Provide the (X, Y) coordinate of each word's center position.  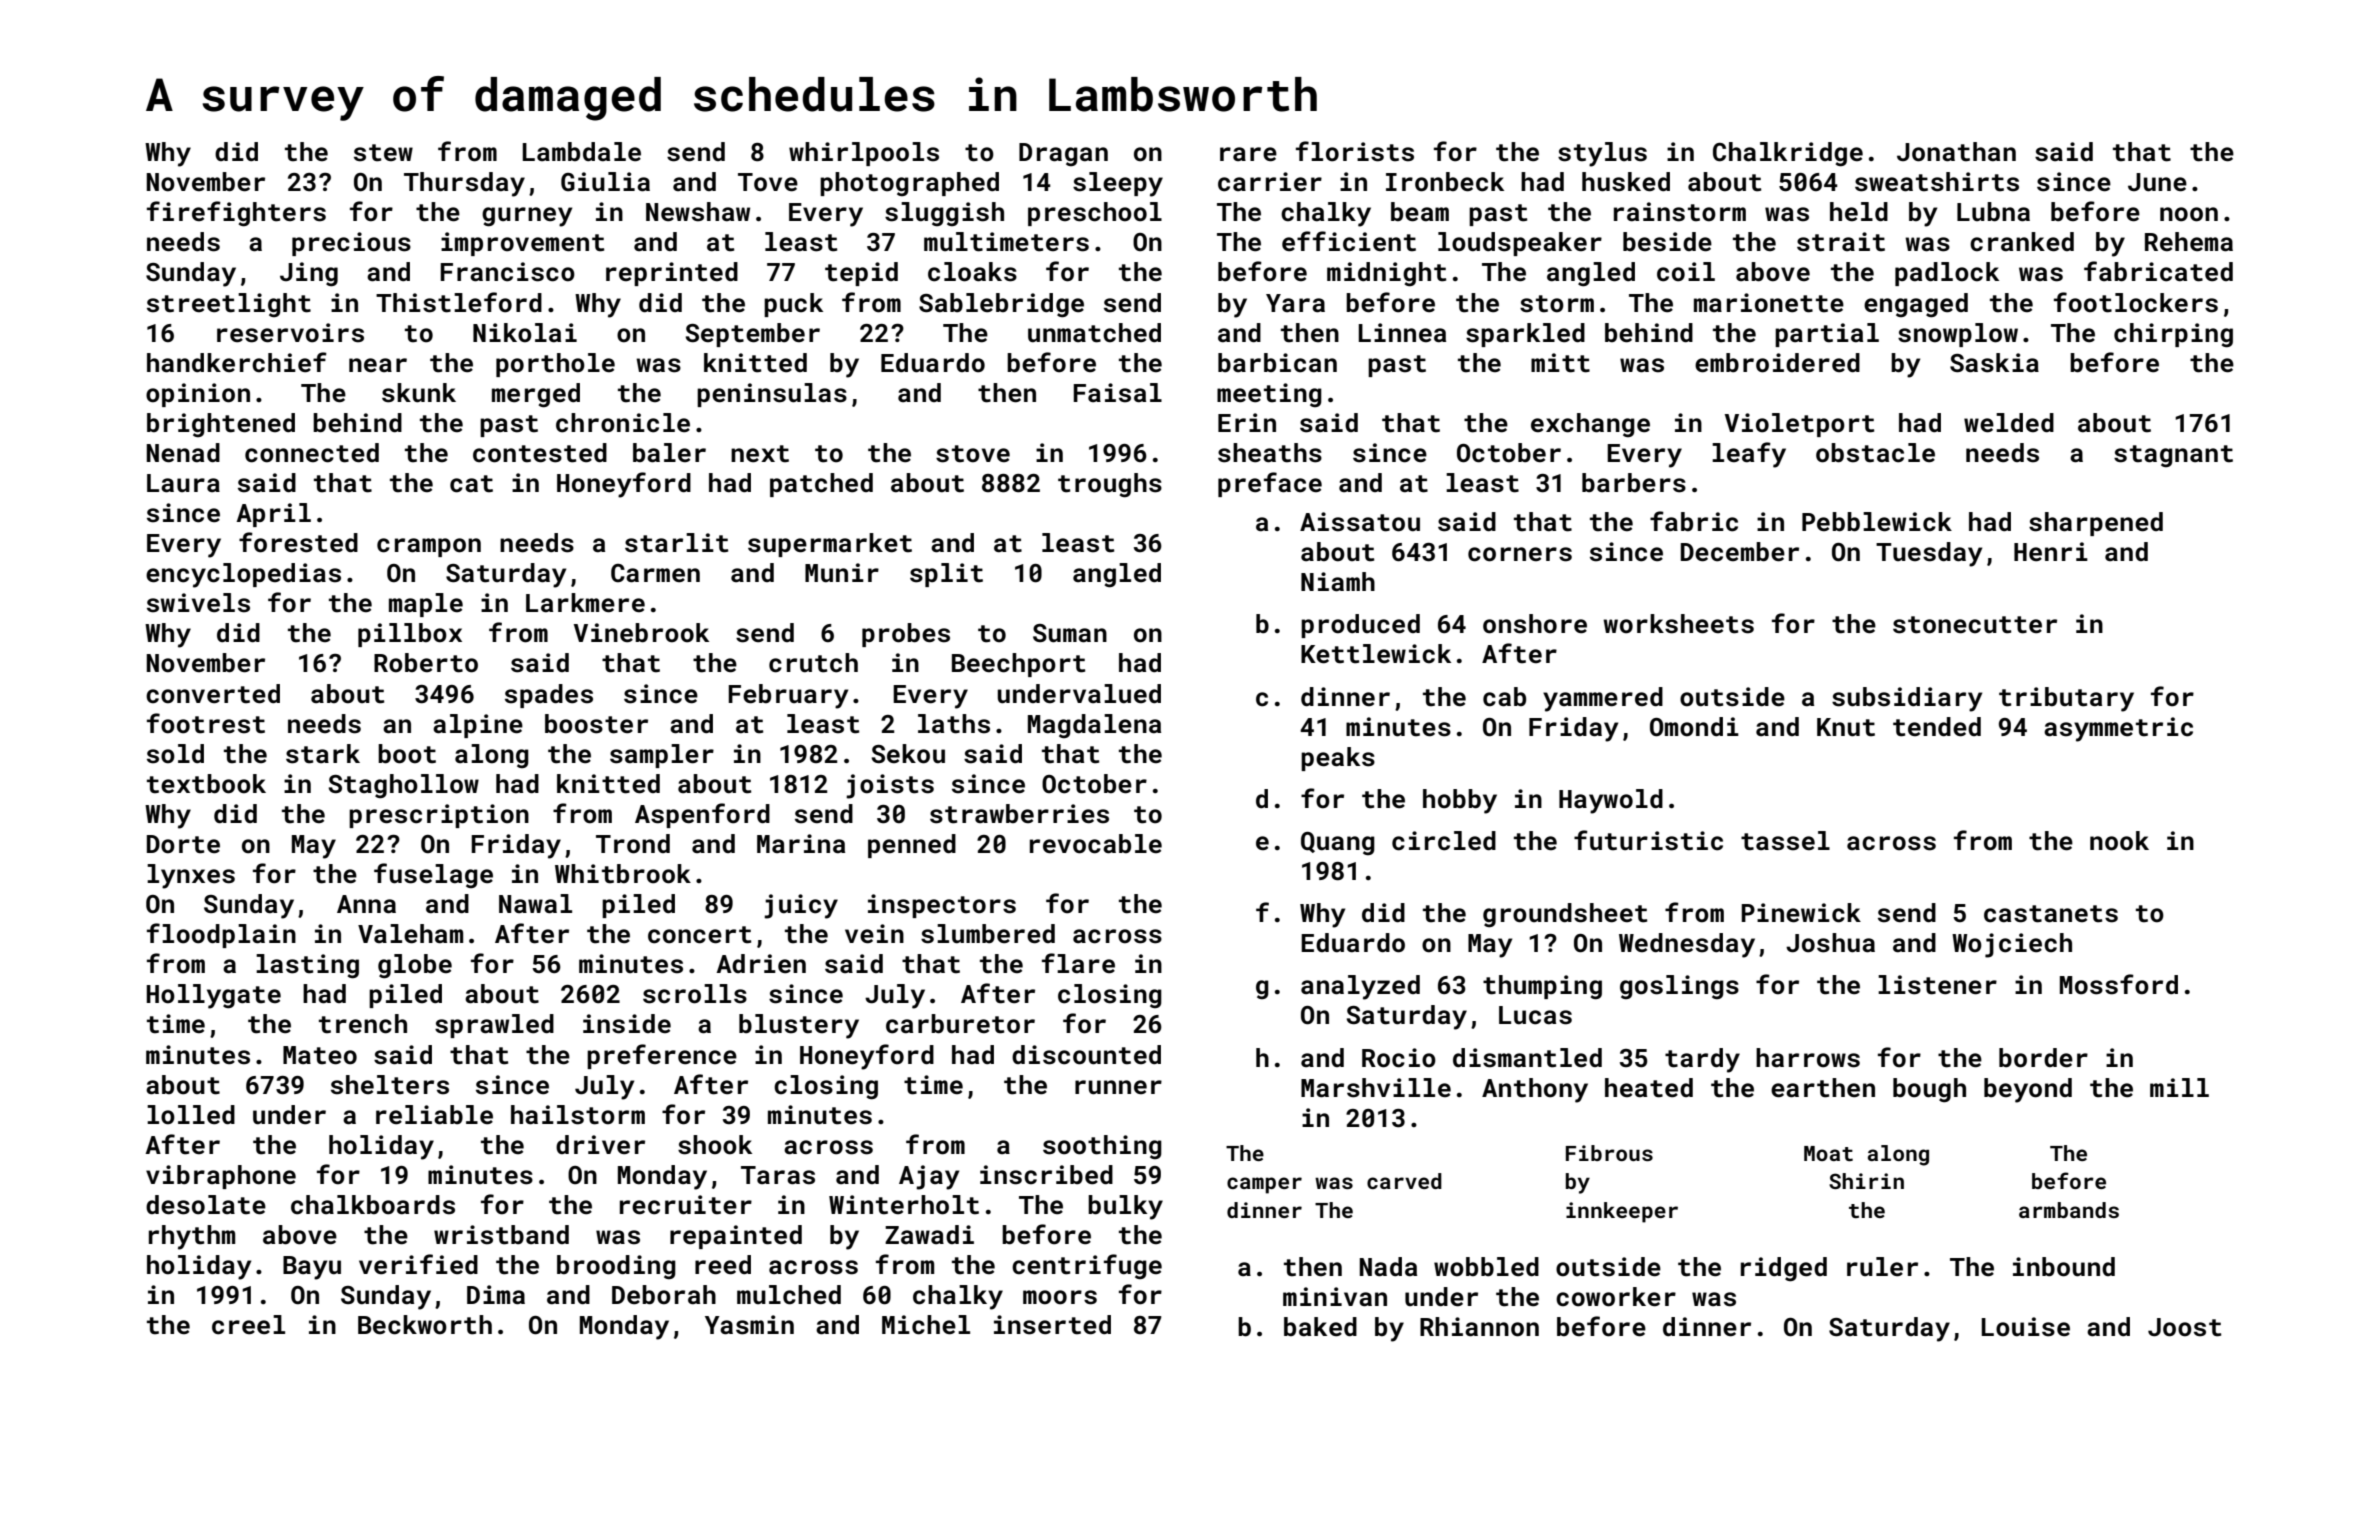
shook (715, 1145)
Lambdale (581, 152)
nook (2119, 841)
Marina (801, 843)
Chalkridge (1788, 154)
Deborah (664, 1295)
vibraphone (221, 1177)
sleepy (1118, 184)
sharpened (2096, 524)
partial (1827, 335)
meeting (1269, 395)
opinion (198, 395)
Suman (1070, 633)
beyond (2028, 1090)
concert (699, 935)
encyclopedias (243, 575)
